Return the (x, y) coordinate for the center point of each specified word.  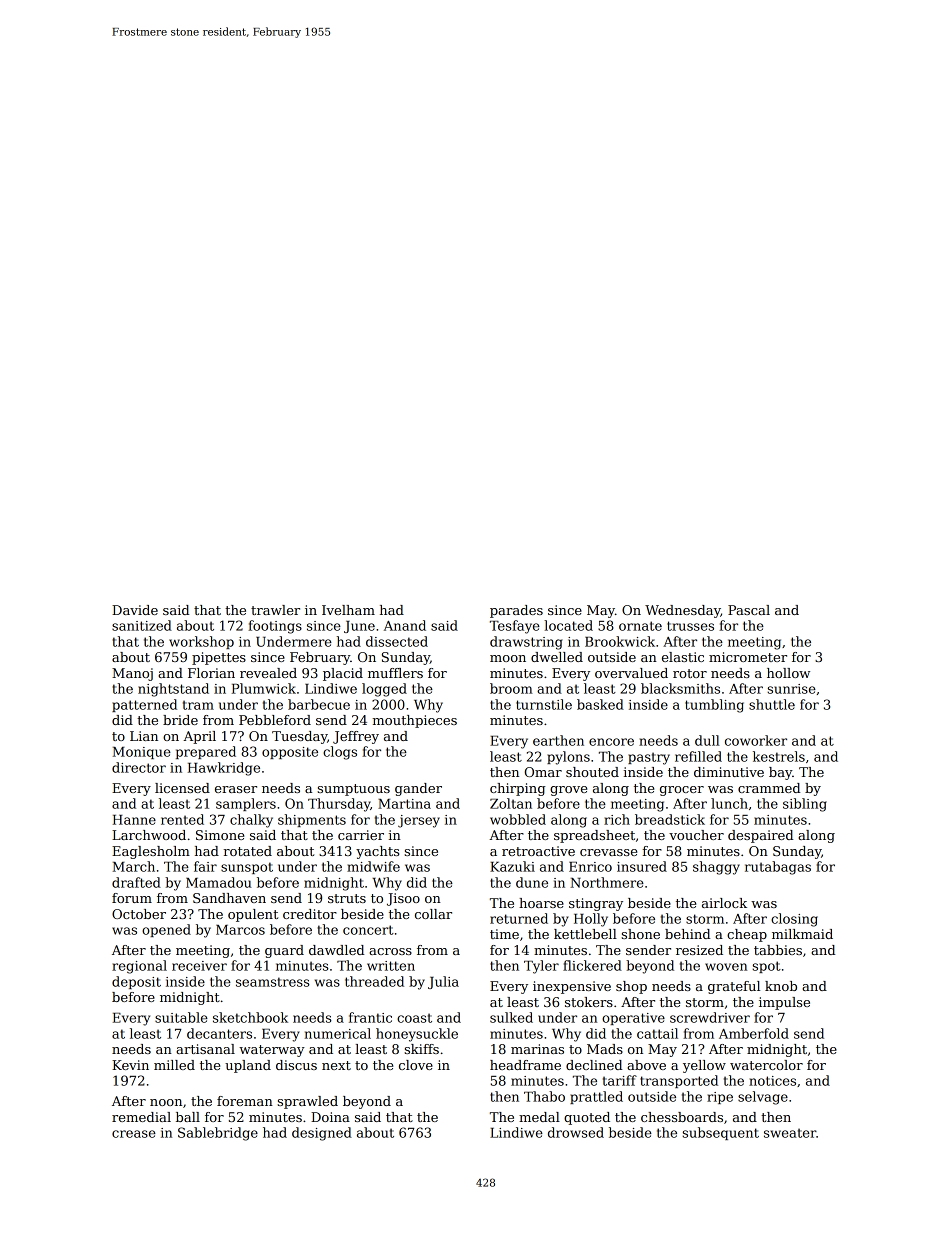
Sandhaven (229, 898)
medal (539, 1117)
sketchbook (250, 1017)
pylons (568, 758)
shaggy (716, 868)
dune (532, 882)
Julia (443, 982)
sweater (790, 1133)
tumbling (714, 706)
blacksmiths (680, 688)
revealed (268, 673)
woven (726, 967)
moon (508, 658)
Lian (144, 736)
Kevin (130, 1065)
